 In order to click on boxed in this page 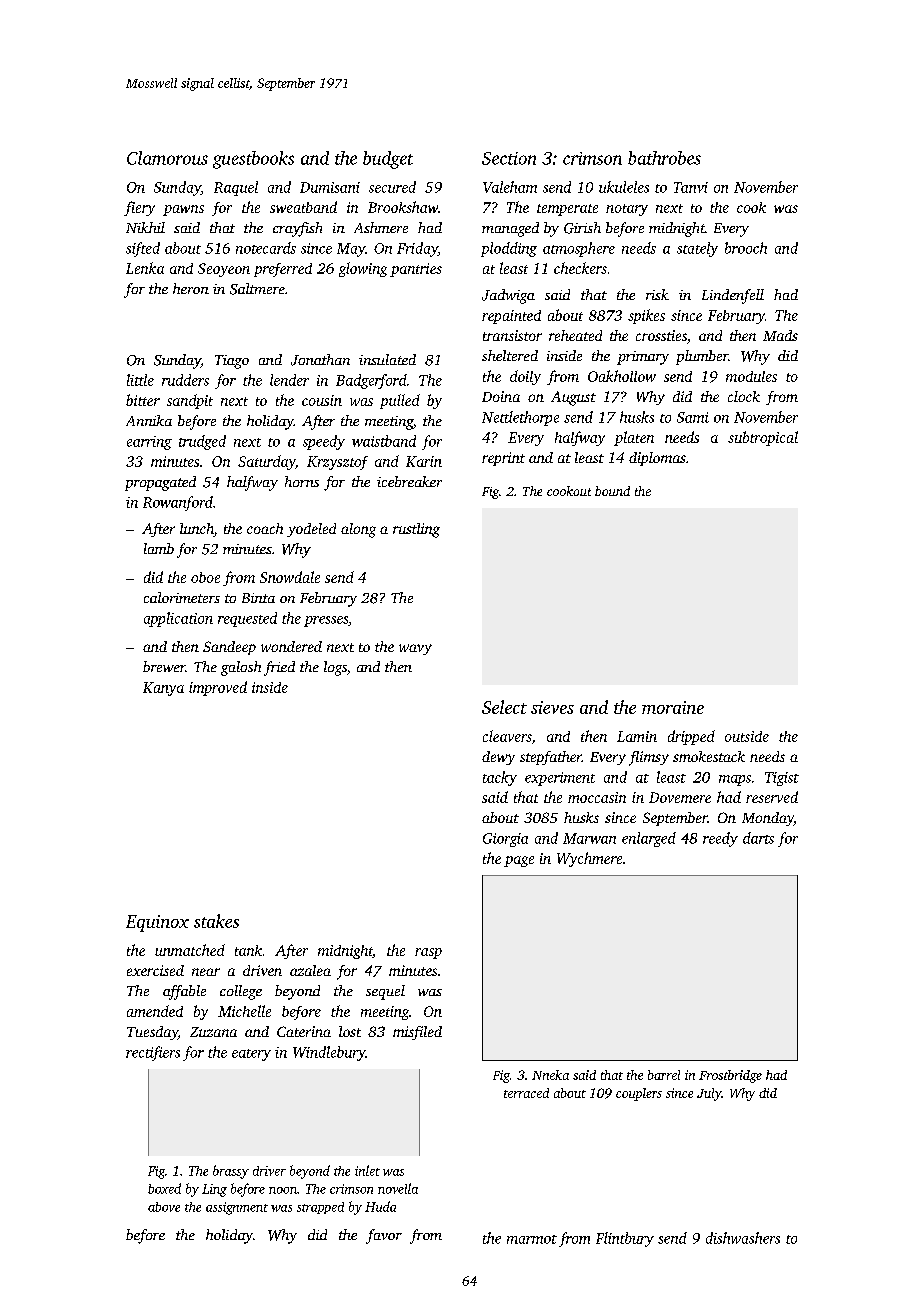, I will do `click(164, 1188)`.
